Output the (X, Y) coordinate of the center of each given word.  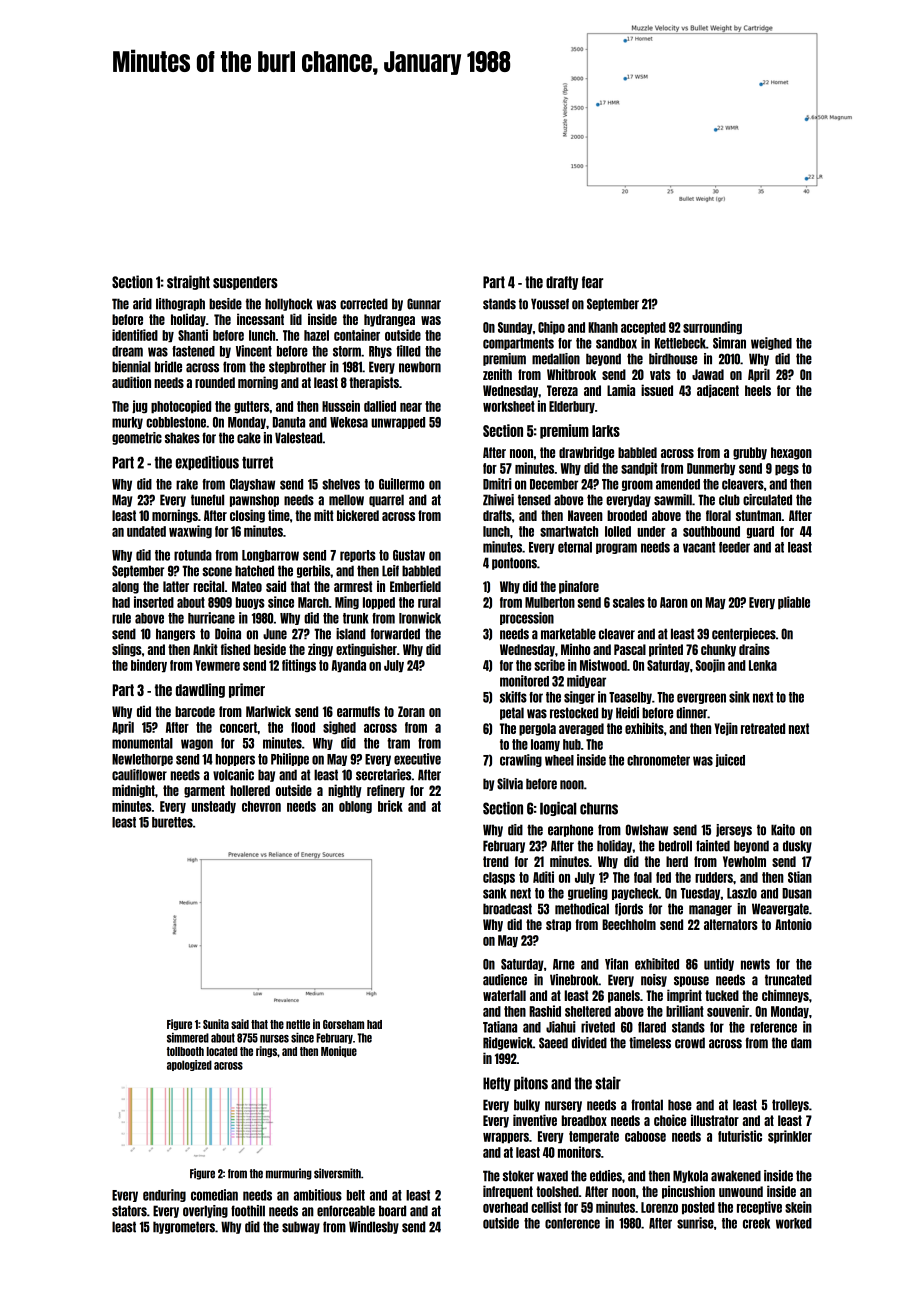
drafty (562, 283)
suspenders (245, 283)
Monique (339, 1052)
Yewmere (217, 665)
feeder (734, 547)
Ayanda (349, 666)
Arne (564, 964)
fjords (629, 909)
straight (188, 282)
